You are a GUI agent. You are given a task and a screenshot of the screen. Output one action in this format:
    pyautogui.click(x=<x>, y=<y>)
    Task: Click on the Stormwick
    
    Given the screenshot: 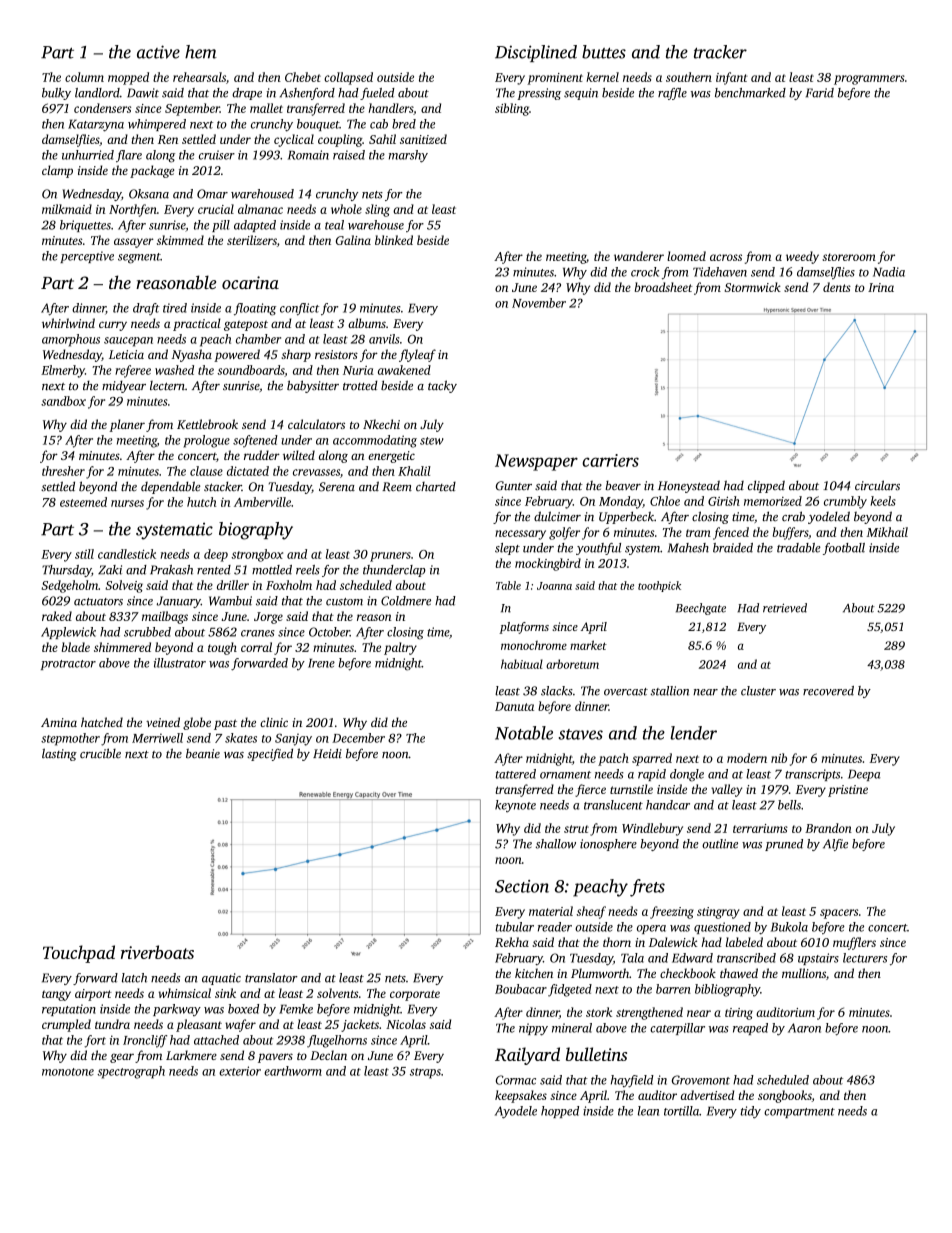 What is the action you would take?
    pyautogui.click(x=753, y=287)
